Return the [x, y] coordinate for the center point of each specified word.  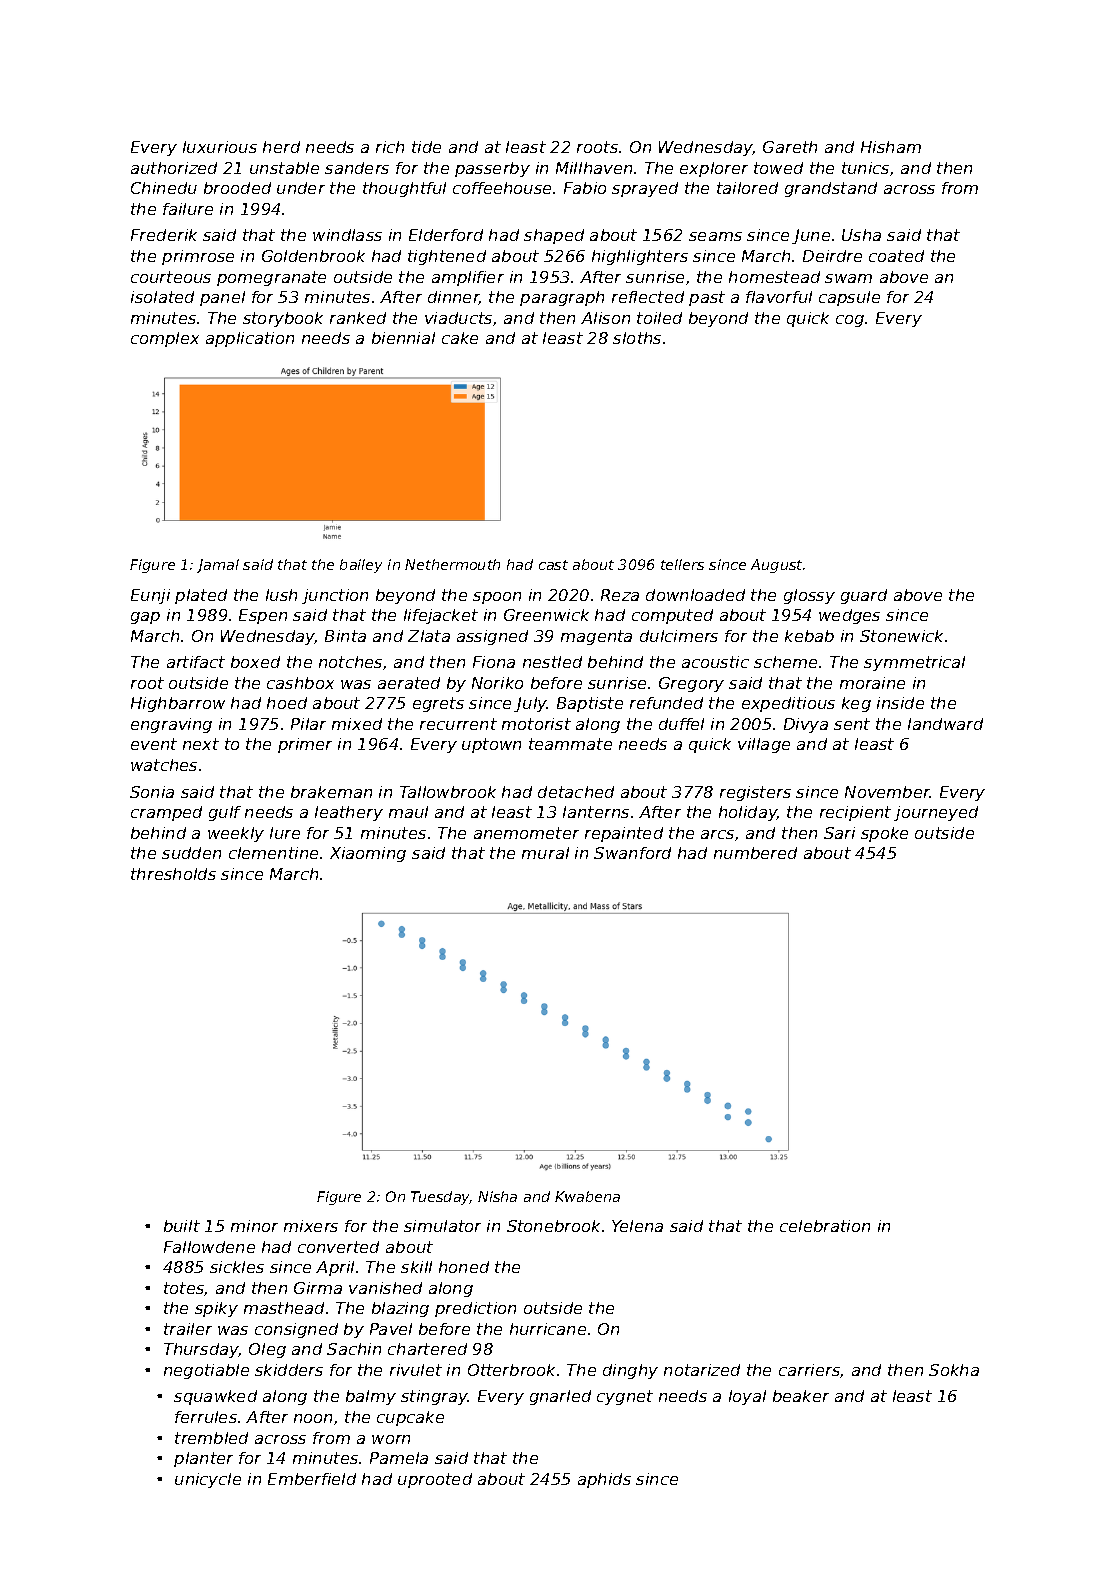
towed [778, 168]
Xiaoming [368, 854]
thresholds [173, 874]
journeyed [936, 813]
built [182, 1226]
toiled [659, 318]
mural [545, 853]
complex [165, 339]
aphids [604, 1480]
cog [850, 321]
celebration [825, 1226]
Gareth [790, 147]
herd [281, 147]
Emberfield [312, 1479]
